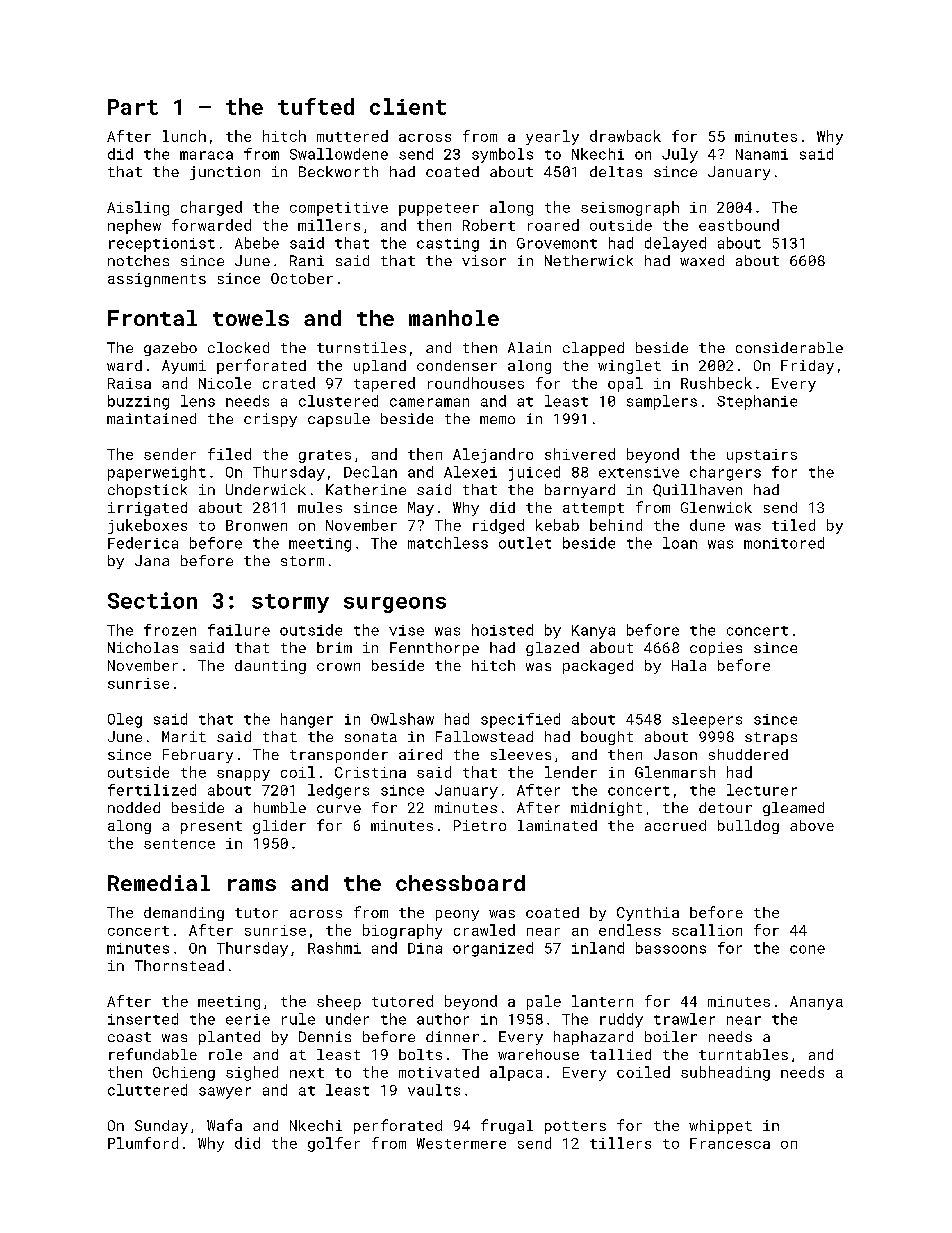  What do you see at coordinates (461, 1143) in the page?
I see `Westermere` at bounding box center [461, 1143].
